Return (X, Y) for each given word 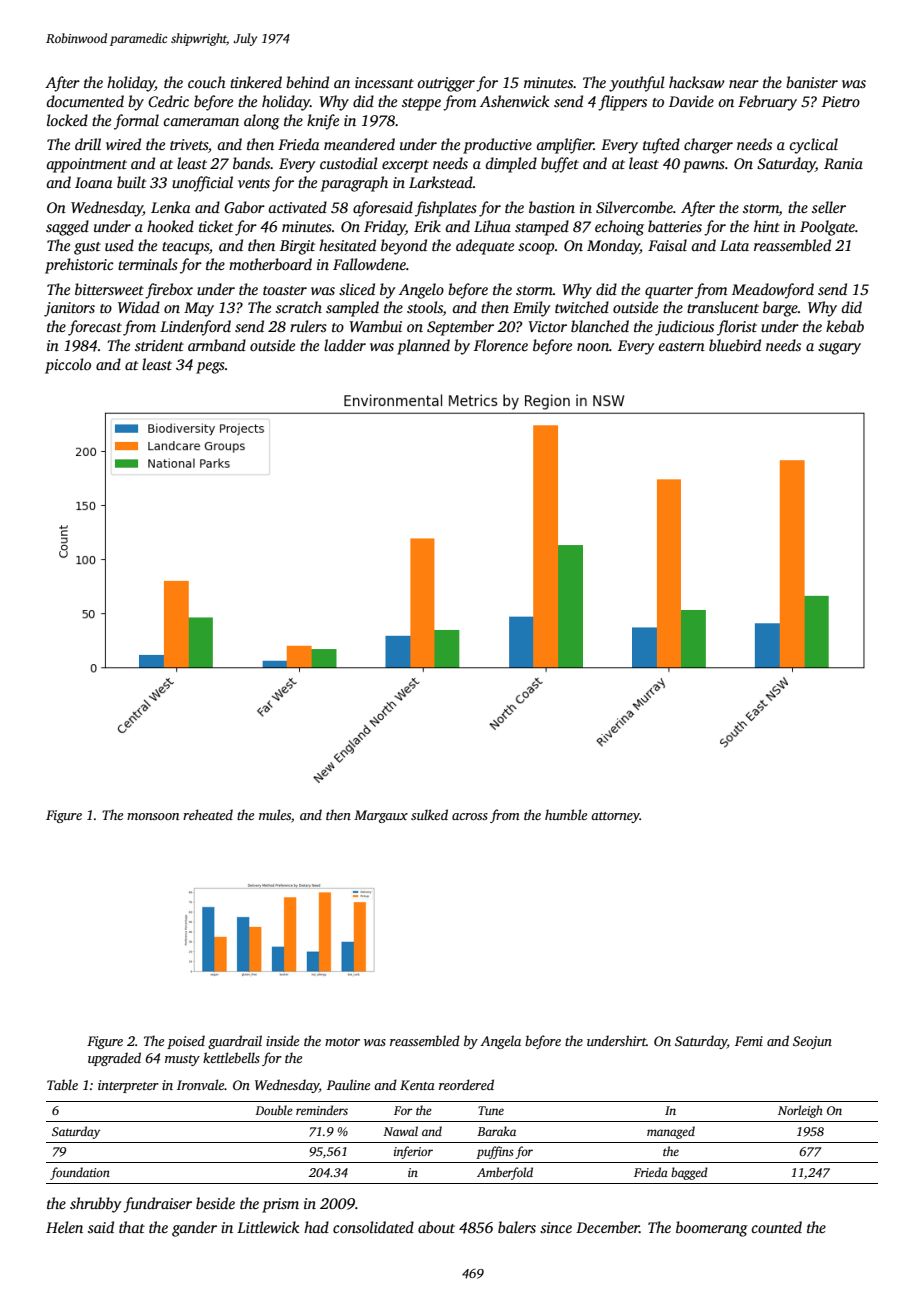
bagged (689, 1173)
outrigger (446, 84)
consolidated (373, 1227)
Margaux (381, 816)
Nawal (400, 1131)
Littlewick (268, 1227)
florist (737, 328)
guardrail (235, 1042)
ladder (345, 345)
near (744, 84)
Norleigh (800, 1111)
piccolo (68, 366)
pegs (210, 368)
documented (85, 101)
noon (593, 347)
